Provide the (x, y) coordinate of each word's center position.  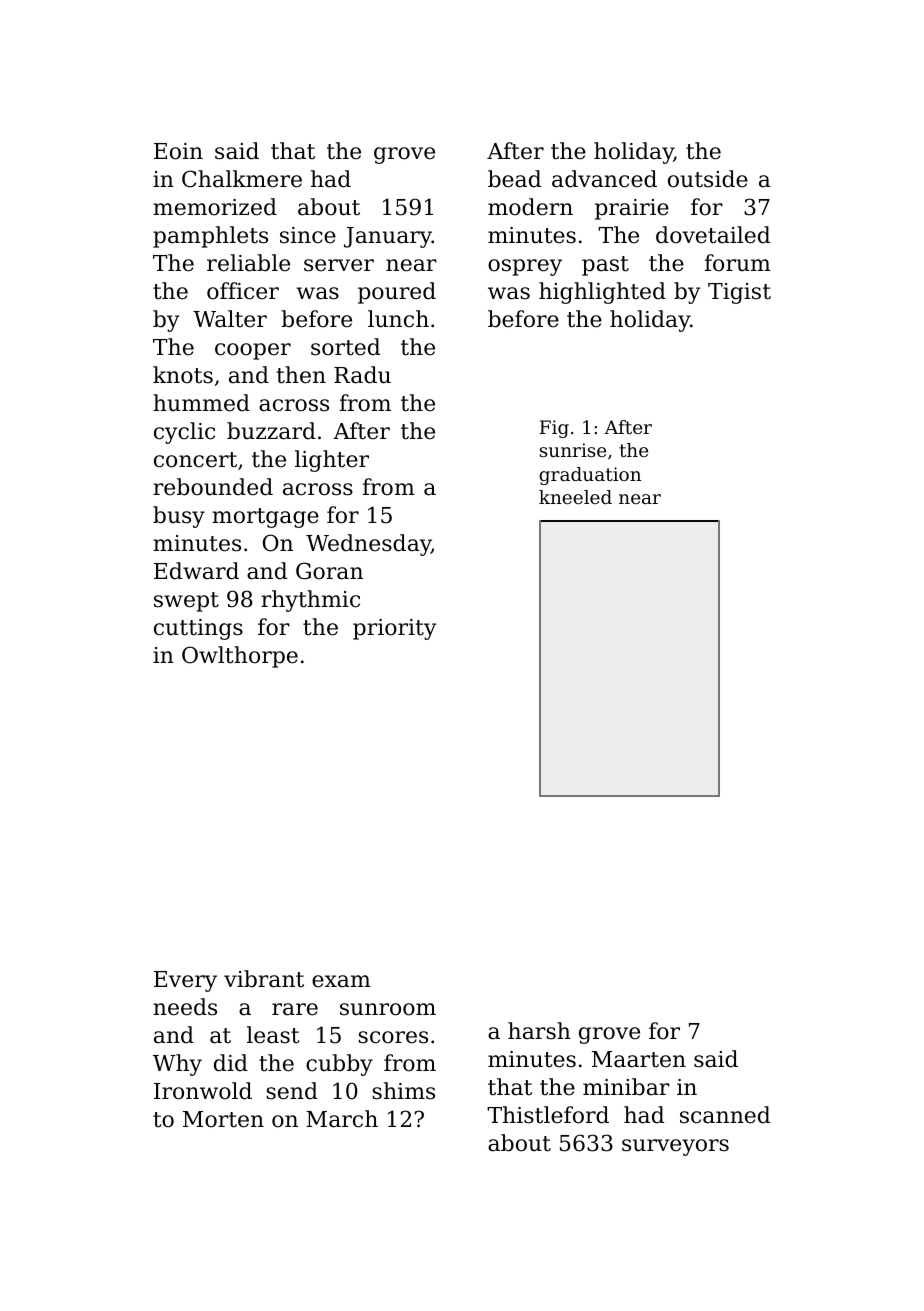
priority (395, 629)
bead (514, 179)
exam (341, 981)
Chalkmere (242, 179)
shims (403, 1091)
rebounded (213, 487)
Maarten (639, 1059)
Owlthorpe (240, 657)
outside (708, 179)
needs (185, 1007)
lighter (332, 461)
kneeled (575, 497)
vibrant (264, 979)
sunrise (573, 450)
